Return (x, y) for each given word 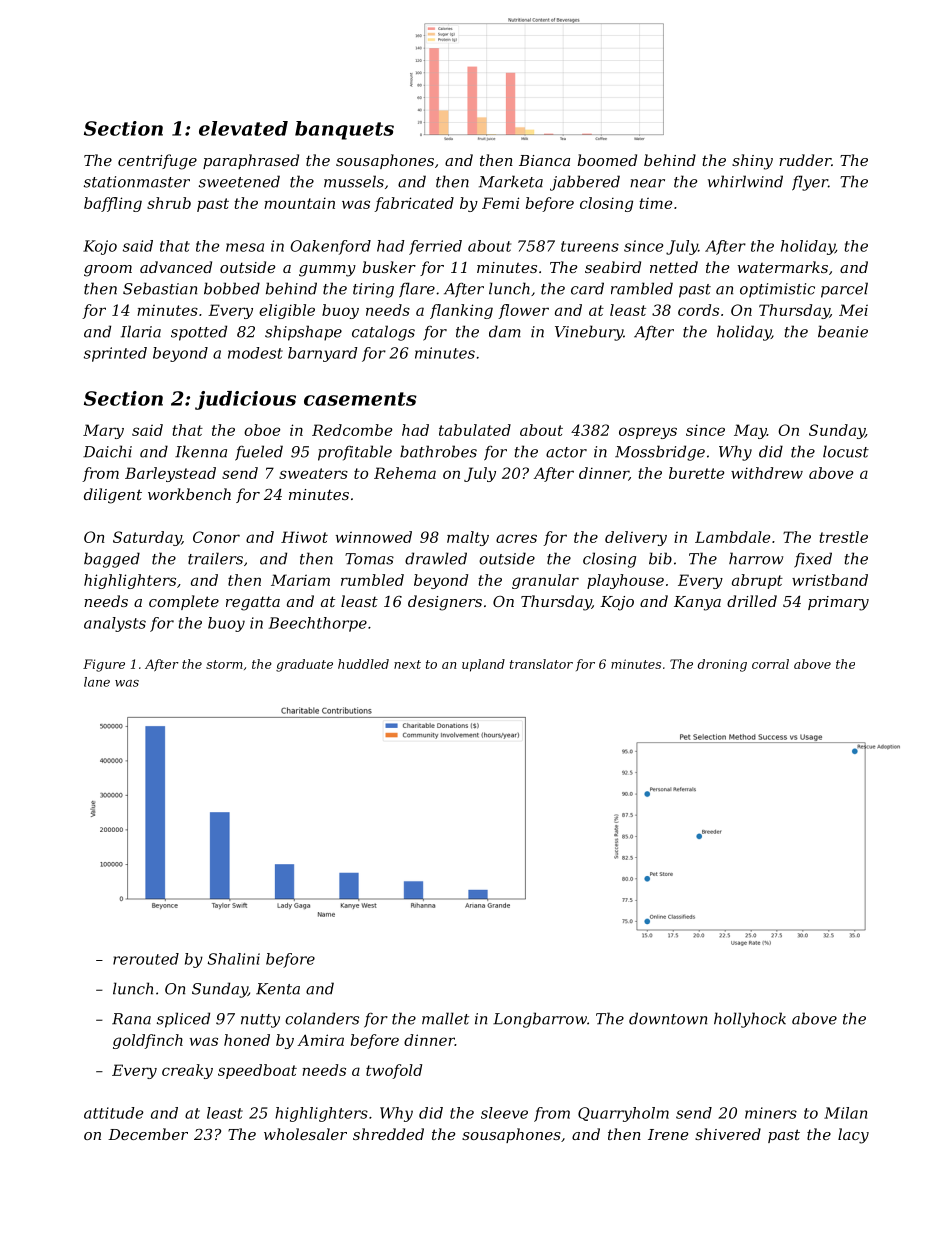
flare (417, 290)
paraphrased (251, 161)
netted (674, 267)
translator (541, 664)
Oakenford (330, 247)
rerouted (146, 959)
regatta (253, 603)
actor (566, 452)
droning (722, 665)
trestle (843, 537)
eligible (287, 311)
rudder (805, 160)
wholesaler (305, 1134)
